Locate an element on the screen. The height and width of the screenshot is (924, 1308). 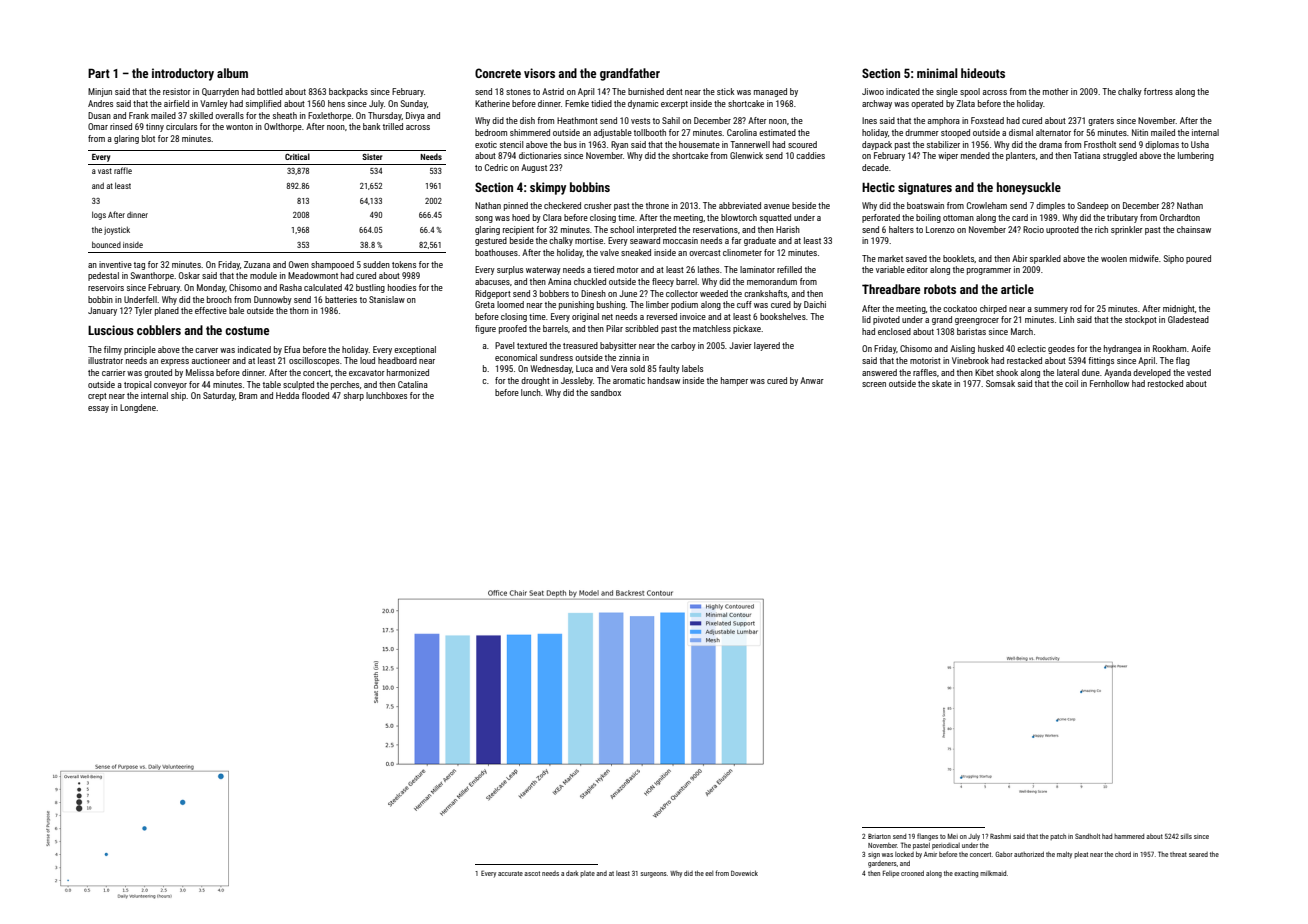
sharp is located at coordinates (354, 396).
